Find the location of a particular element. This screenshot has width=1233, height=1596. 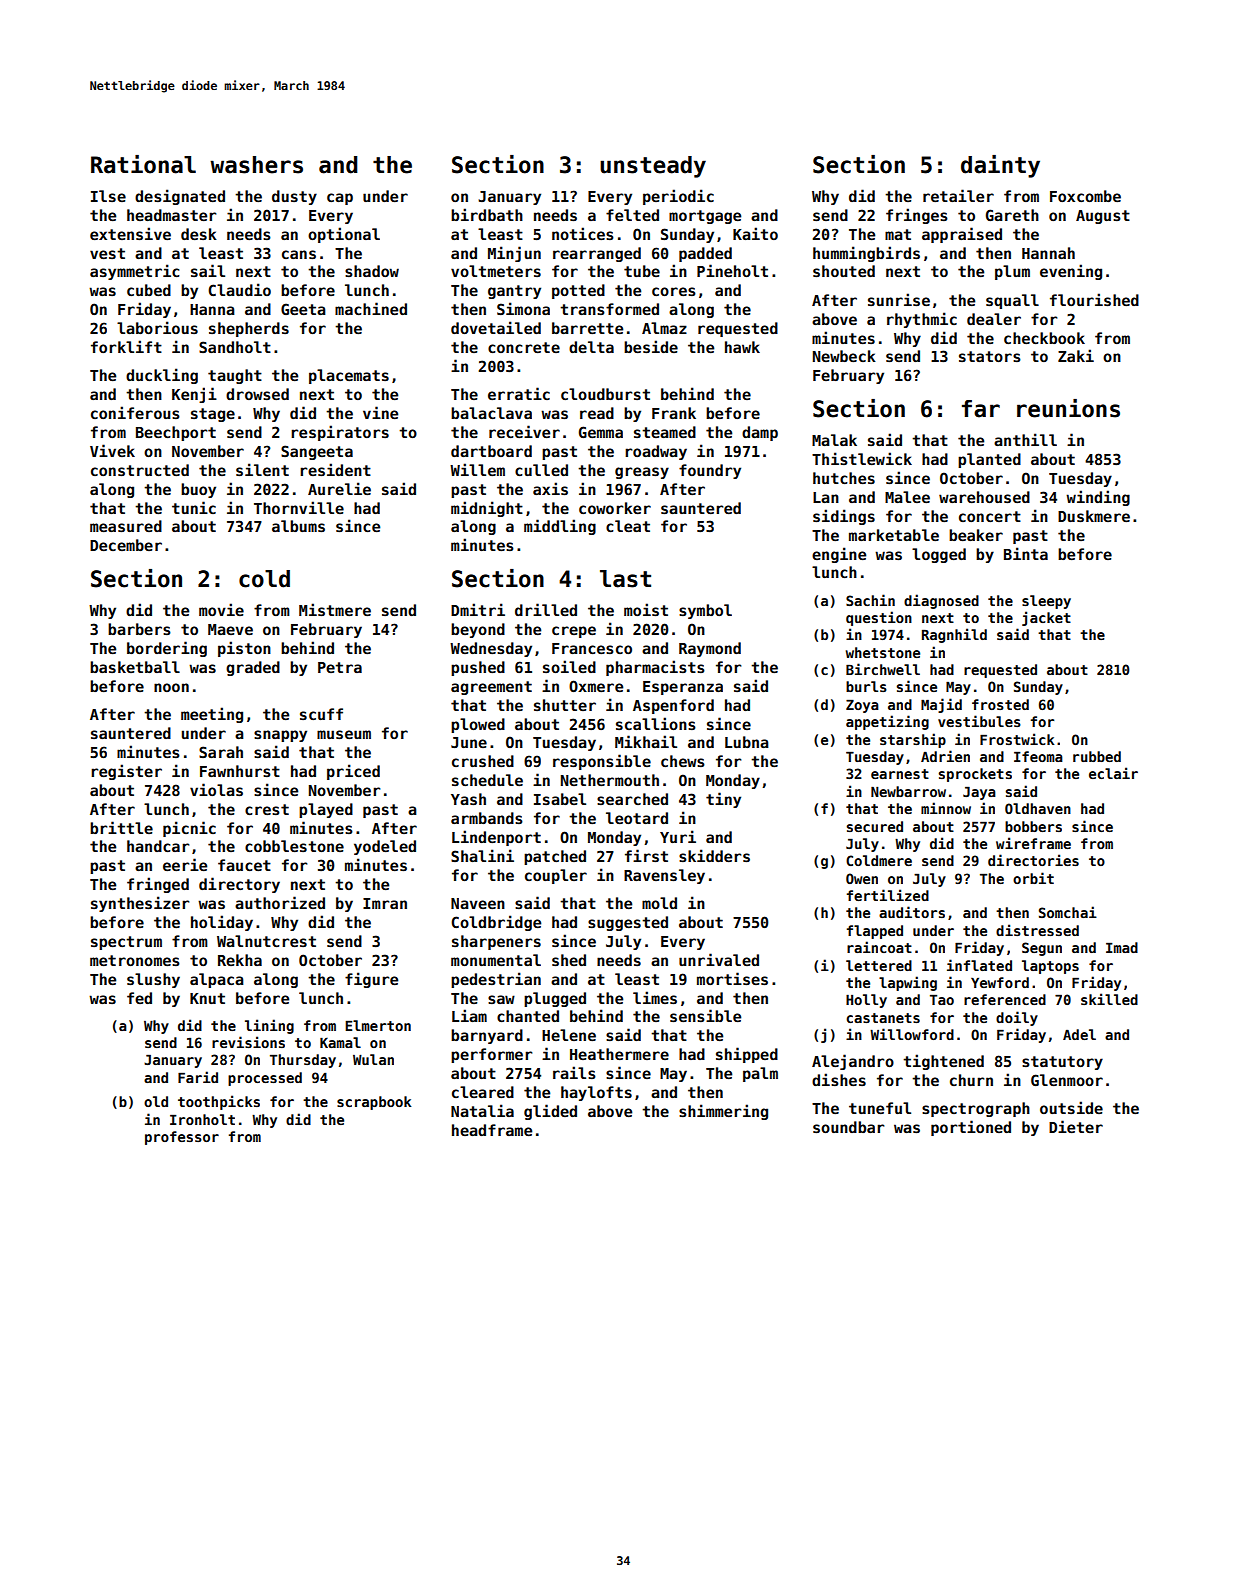

Rational is located at coordinates (143, 164).
